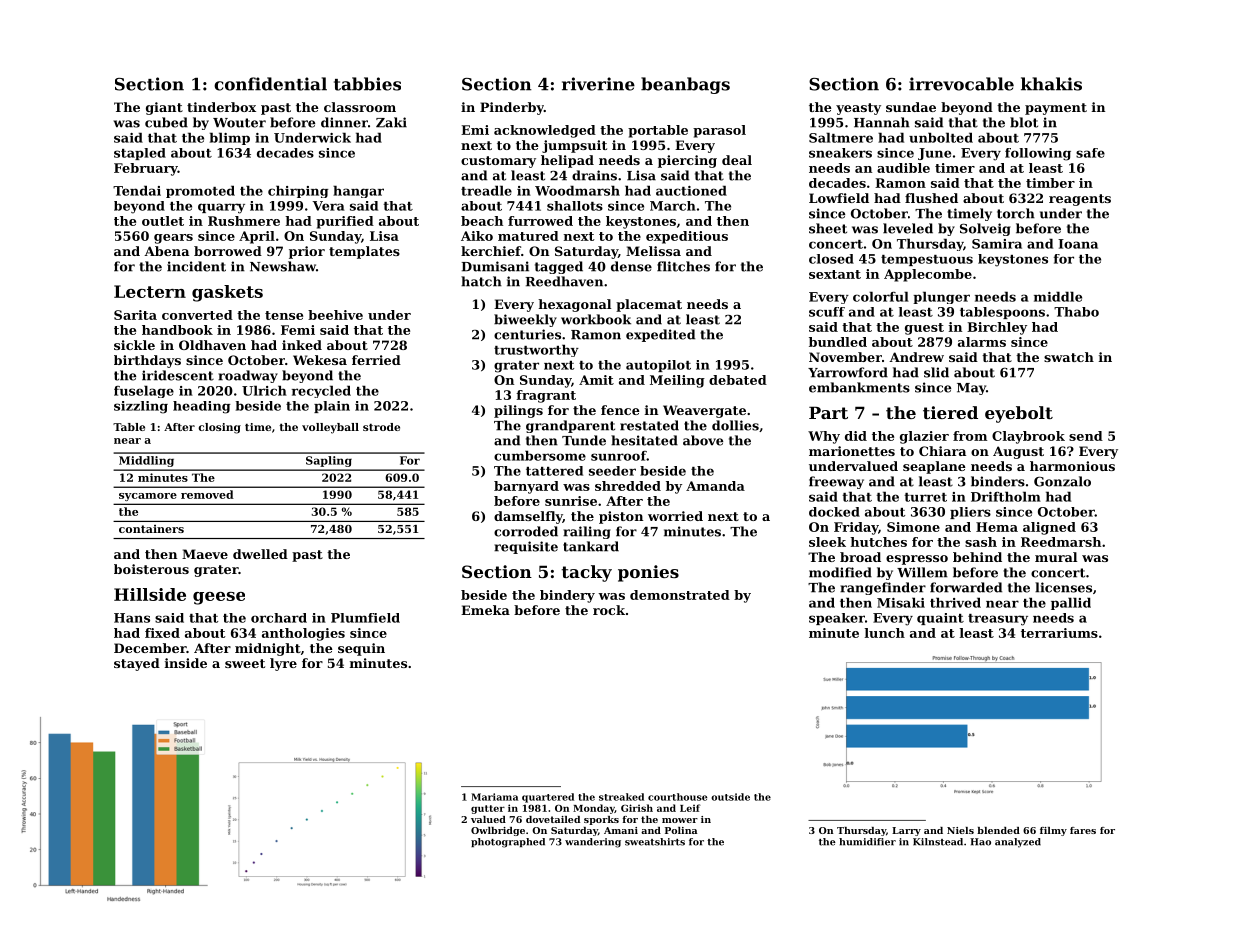  I want to click on Pinderby, so click(512, 108).
